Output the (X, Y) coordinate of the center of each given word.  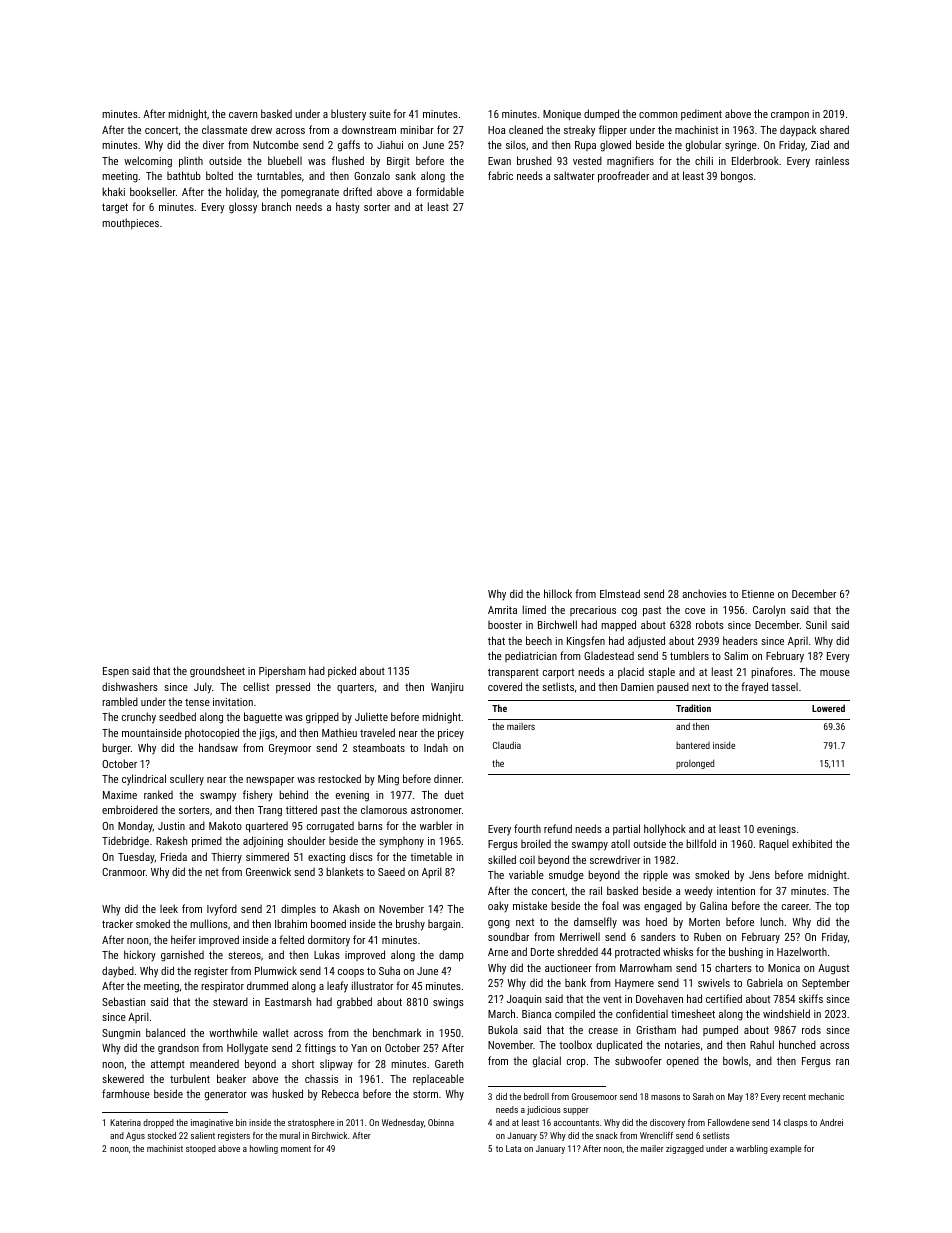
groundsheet (217, 672)
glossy (243, 208)
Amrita (502, 610)
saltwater (574, 175)
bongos (737, 177)
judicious (544, 1110)
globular (703, 146)
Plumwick (276, 970)
